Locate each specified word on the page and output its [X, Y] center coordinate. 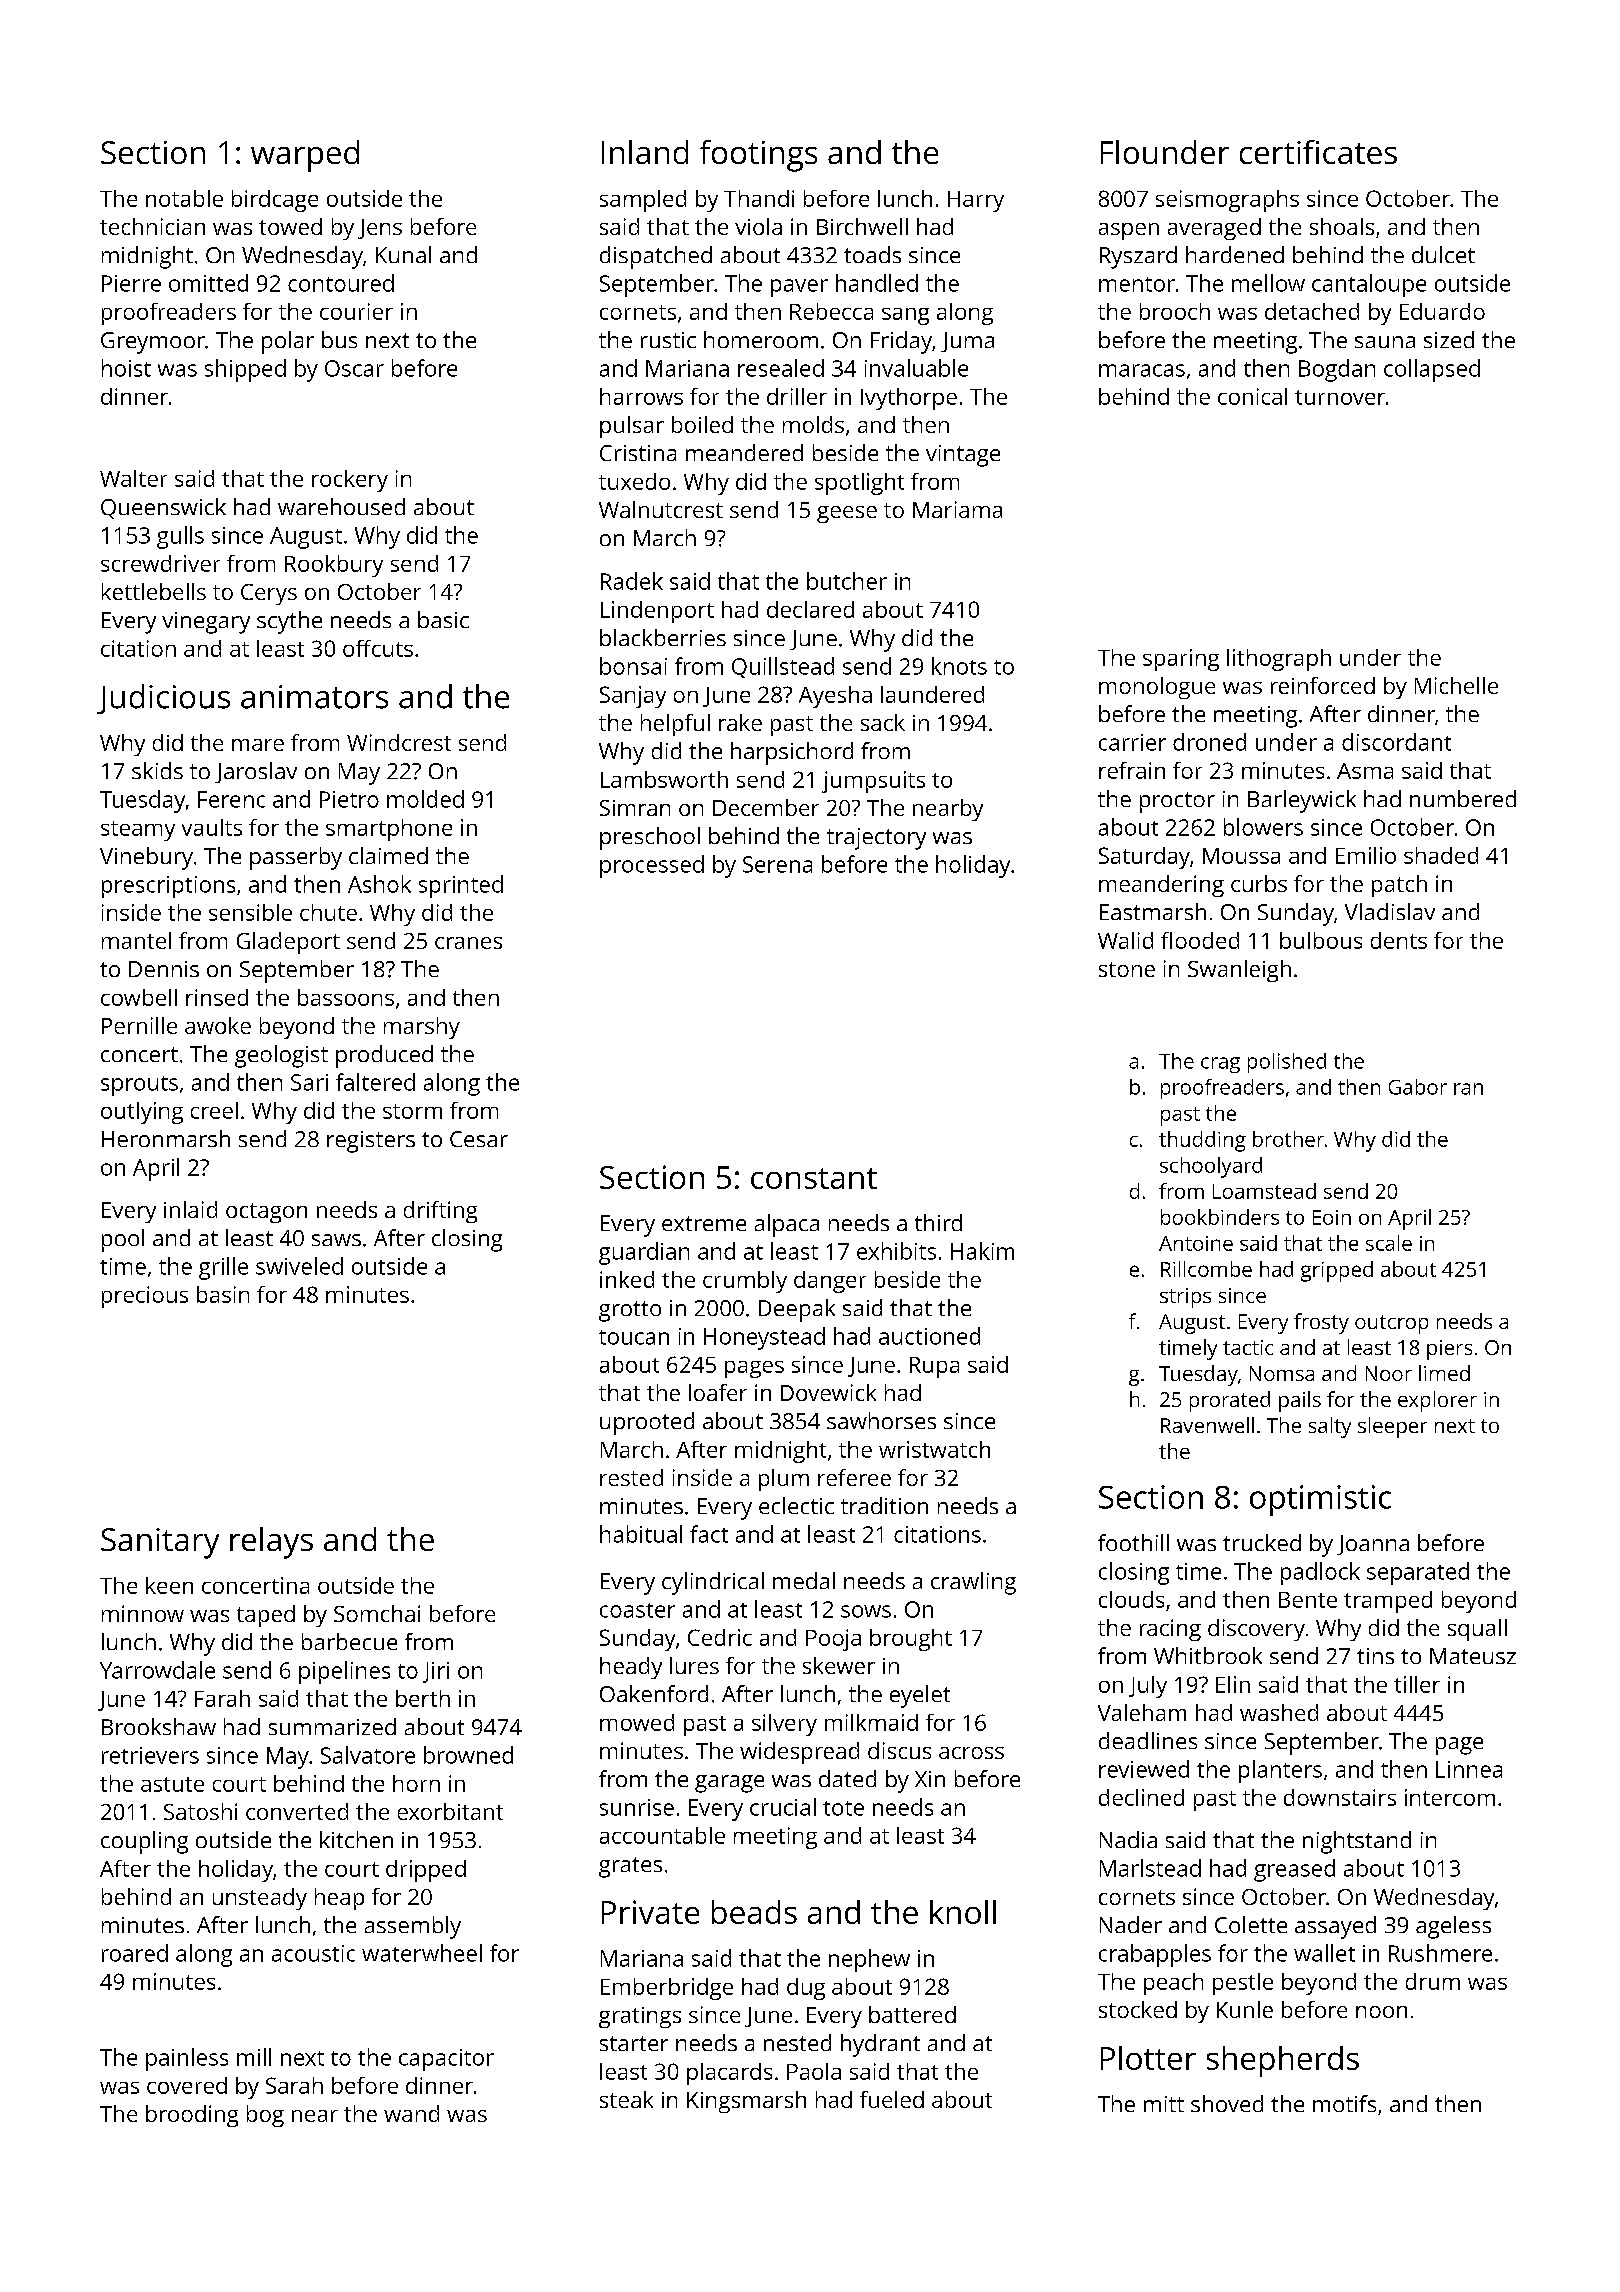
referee [854, 1477]
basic [443, 619]
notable [184, 198]
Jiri [436, 1672]
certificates [1318, 152]
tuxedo [634, 481]
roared [135, 1953]
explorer [1437, 1401]
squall [1477, 1630]
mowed [637, 1722]
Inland [645, 152]
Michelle [1456, 685]
